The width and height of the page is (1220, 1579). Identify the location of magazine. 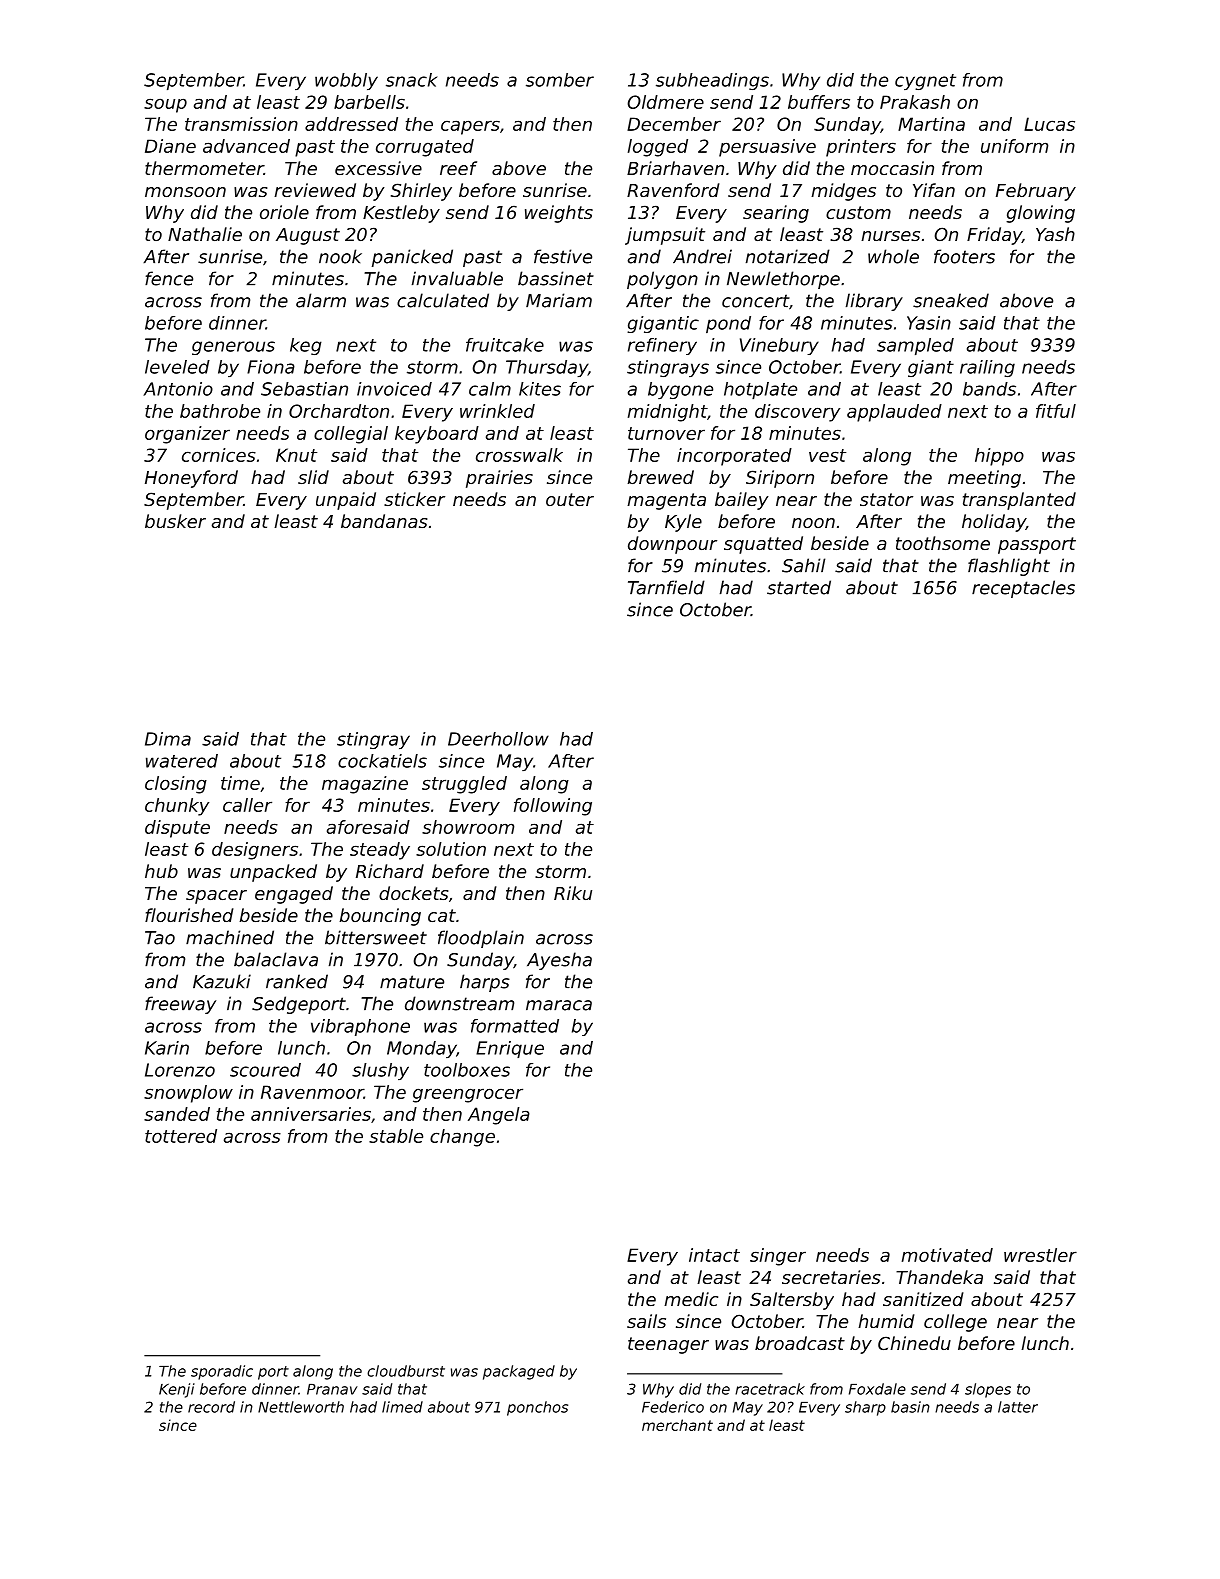
(365, 785).
